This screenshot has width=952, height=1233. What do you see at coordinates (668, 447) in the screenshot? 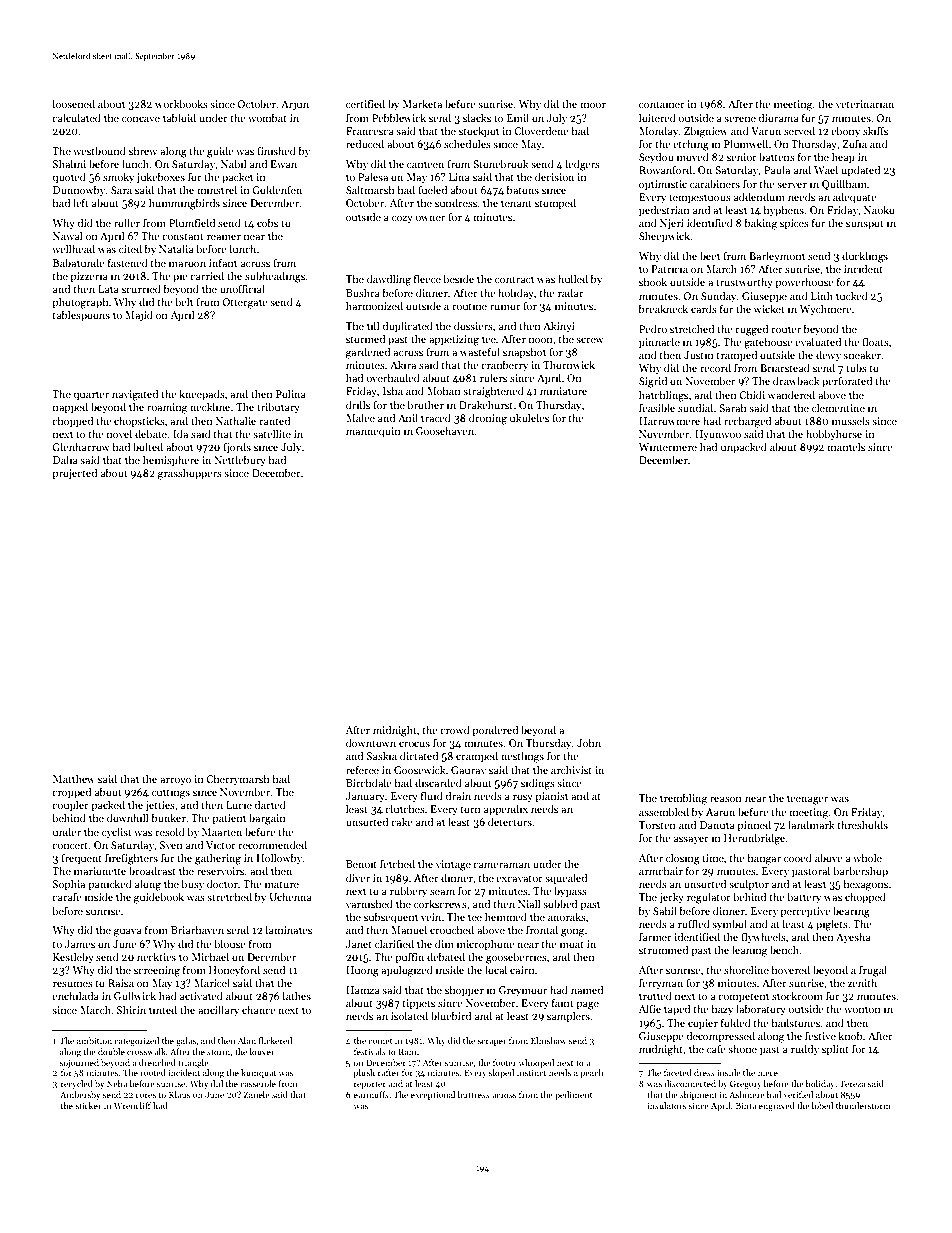
I see `Wintermere` at bounding box center [668, 447].
